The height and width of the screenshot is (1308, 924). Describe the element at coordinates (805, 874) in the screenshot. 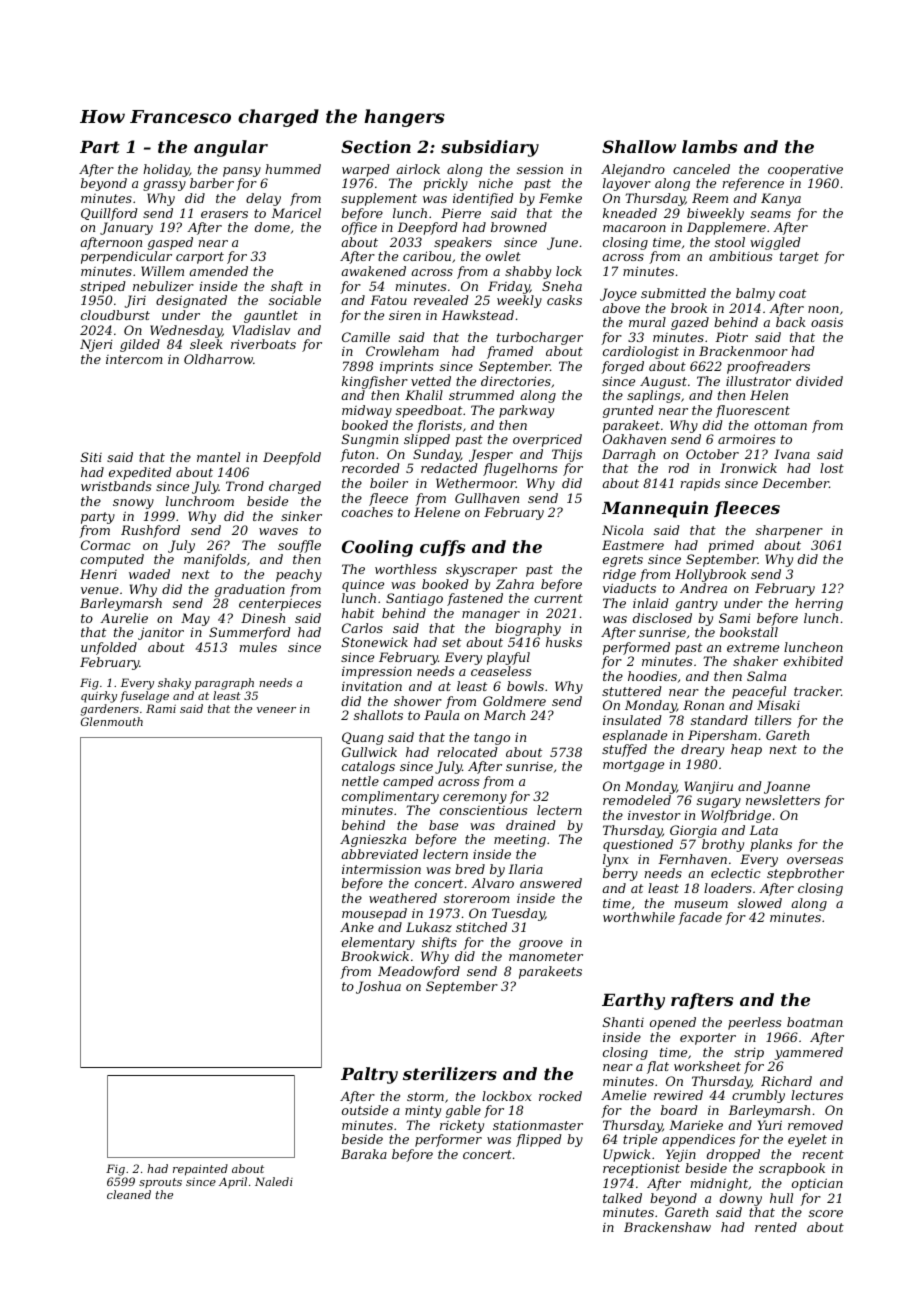

I see `stepbrother` at that location.
